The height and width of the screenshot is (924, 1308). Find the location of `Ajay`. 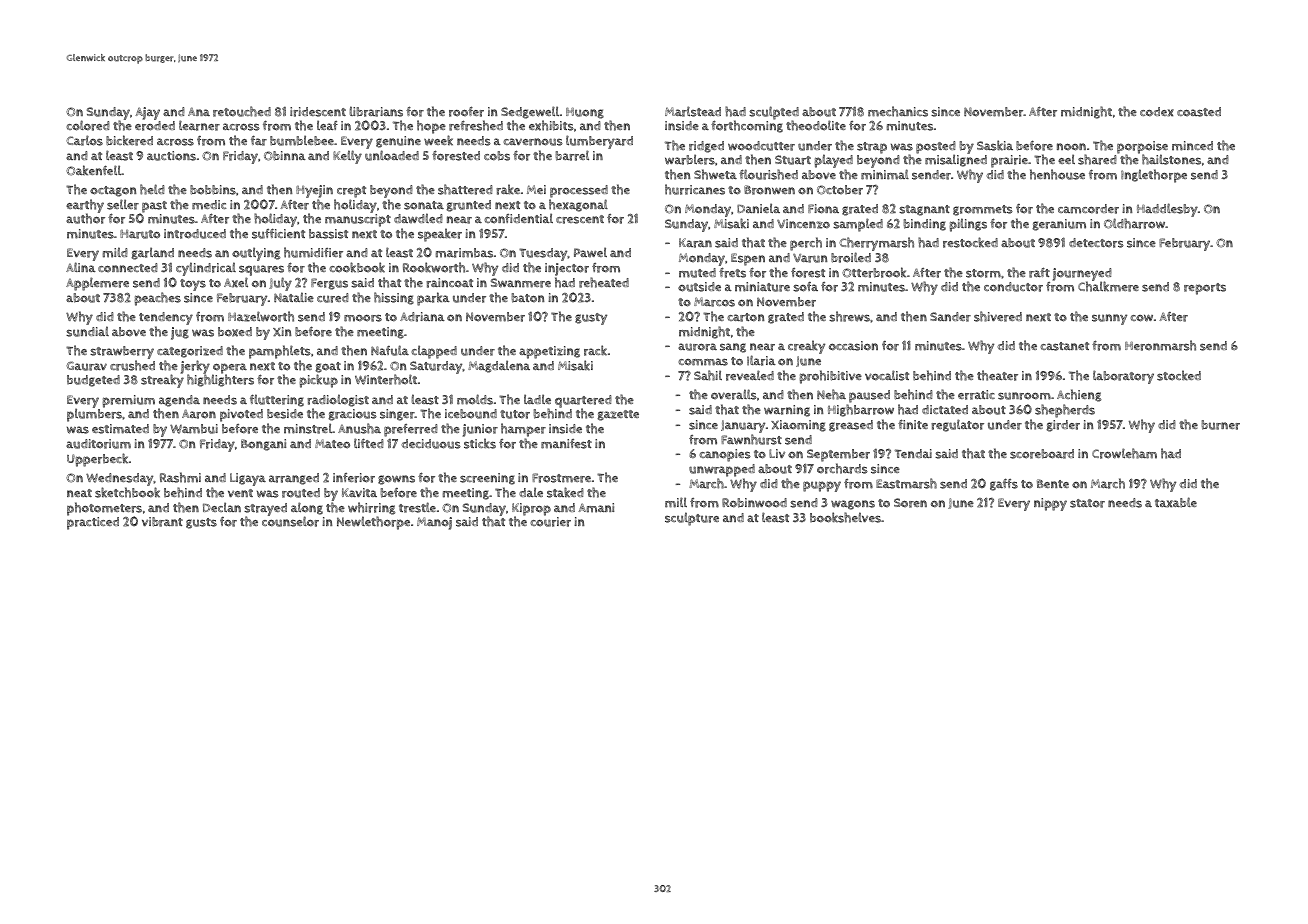

Ajay is located at coordinates (147, 113).
